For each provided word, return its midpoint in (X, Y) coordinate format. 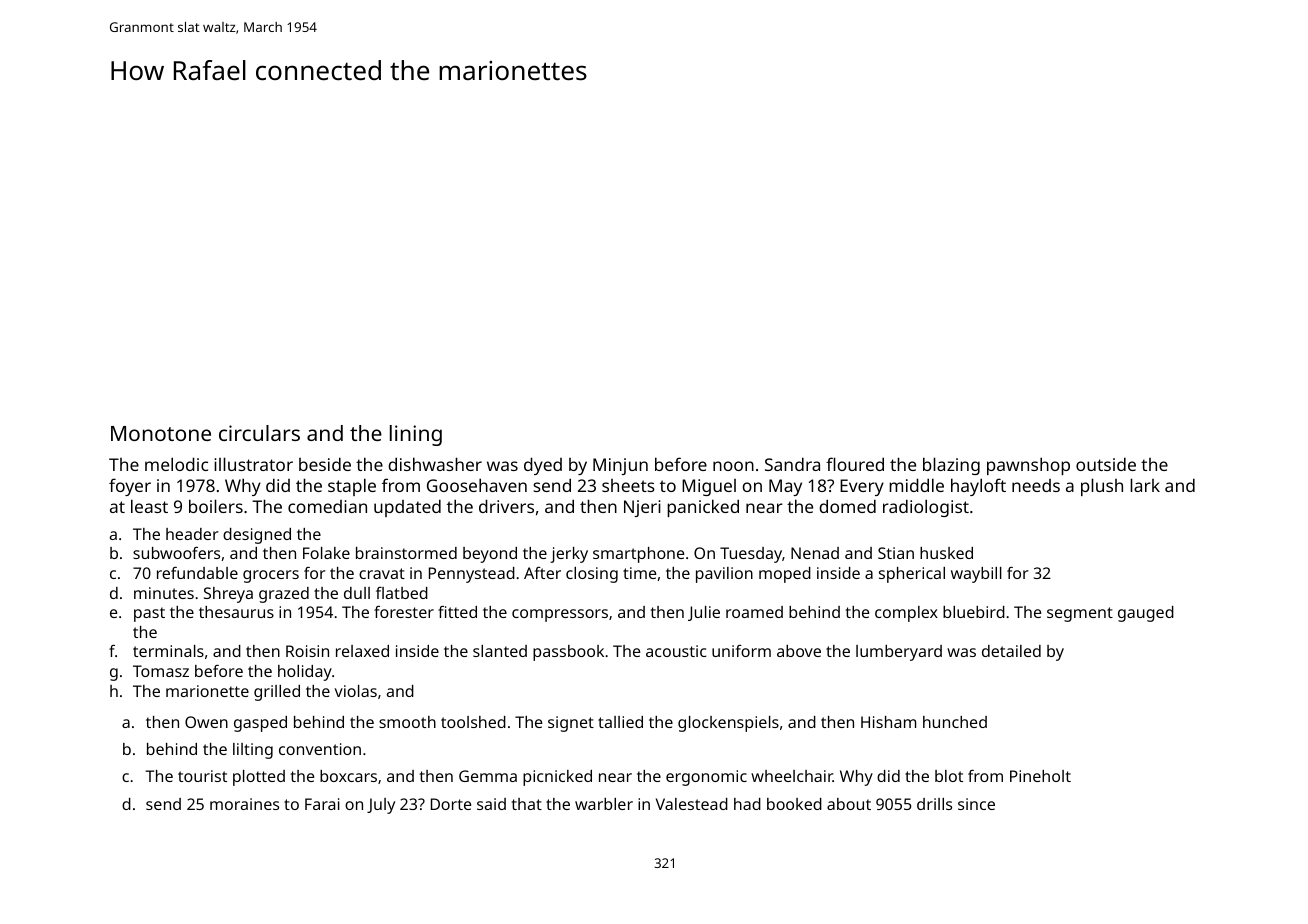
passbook (568, 653)
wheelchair (792, 776)
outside (1106, 464)
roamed (754, 612)
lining (416, 435)
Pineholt (1040, 776)
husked (946, 553)
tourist (202, 776)
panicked (703, 508)
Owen (206, 722)
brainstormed (406, 553)
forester (404, 612)
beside (325, 464)
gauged (1146, 614)
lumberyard (899, 653)
